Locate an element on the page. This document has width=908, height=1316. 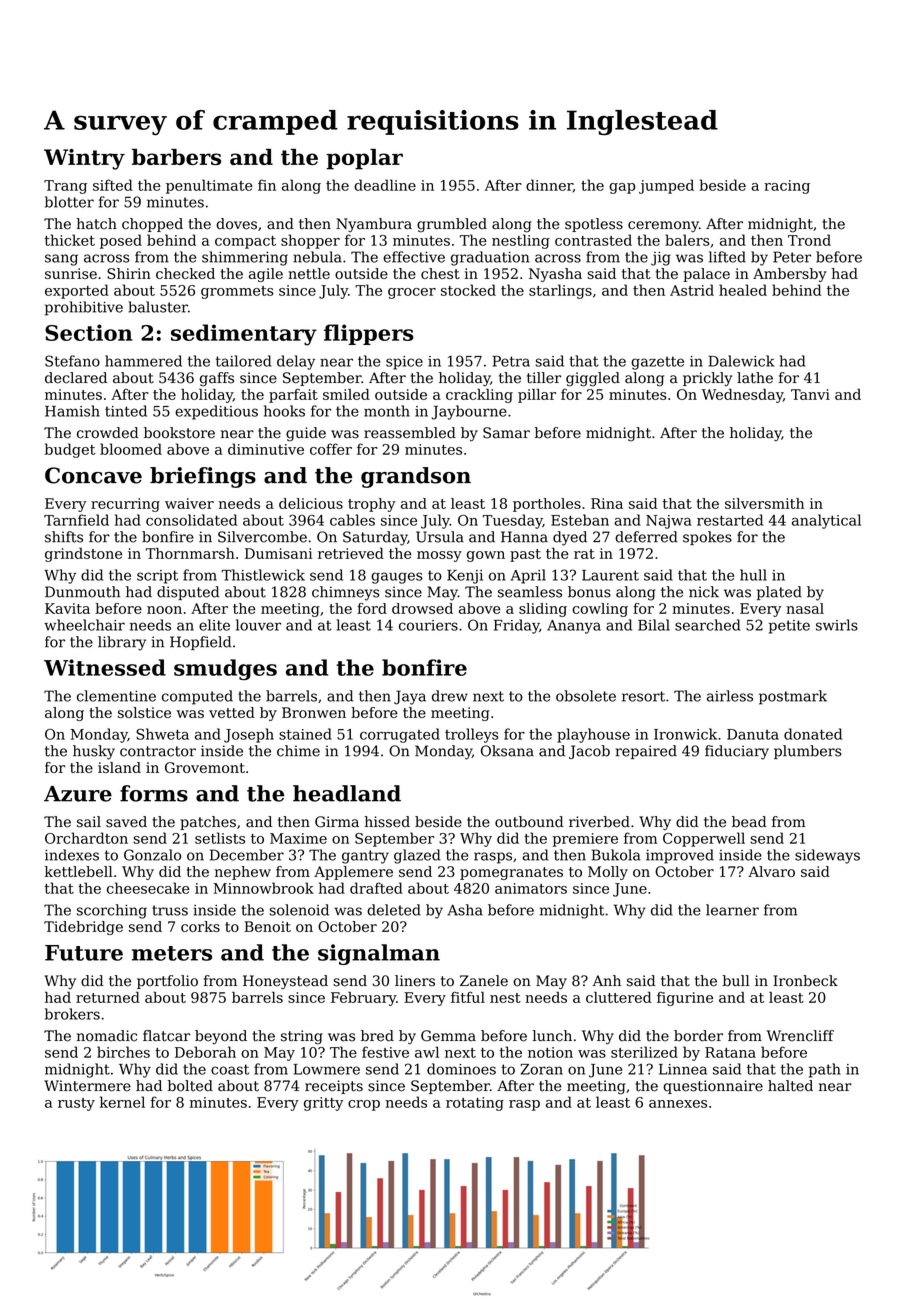
dinner is located at coordinates (549, 185).
